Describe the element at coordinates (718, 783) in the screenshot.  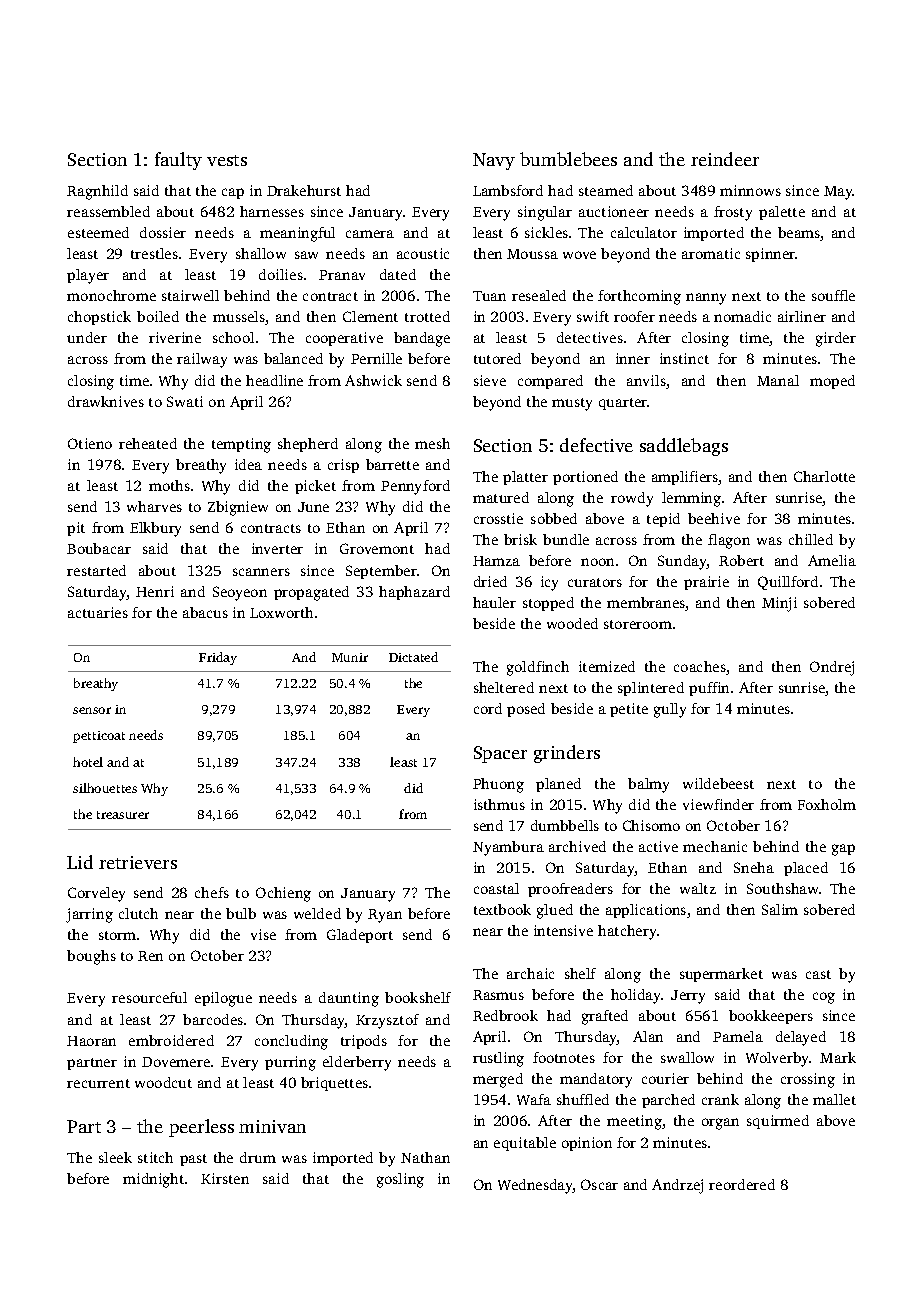
I see `wildebeest` at that location.
